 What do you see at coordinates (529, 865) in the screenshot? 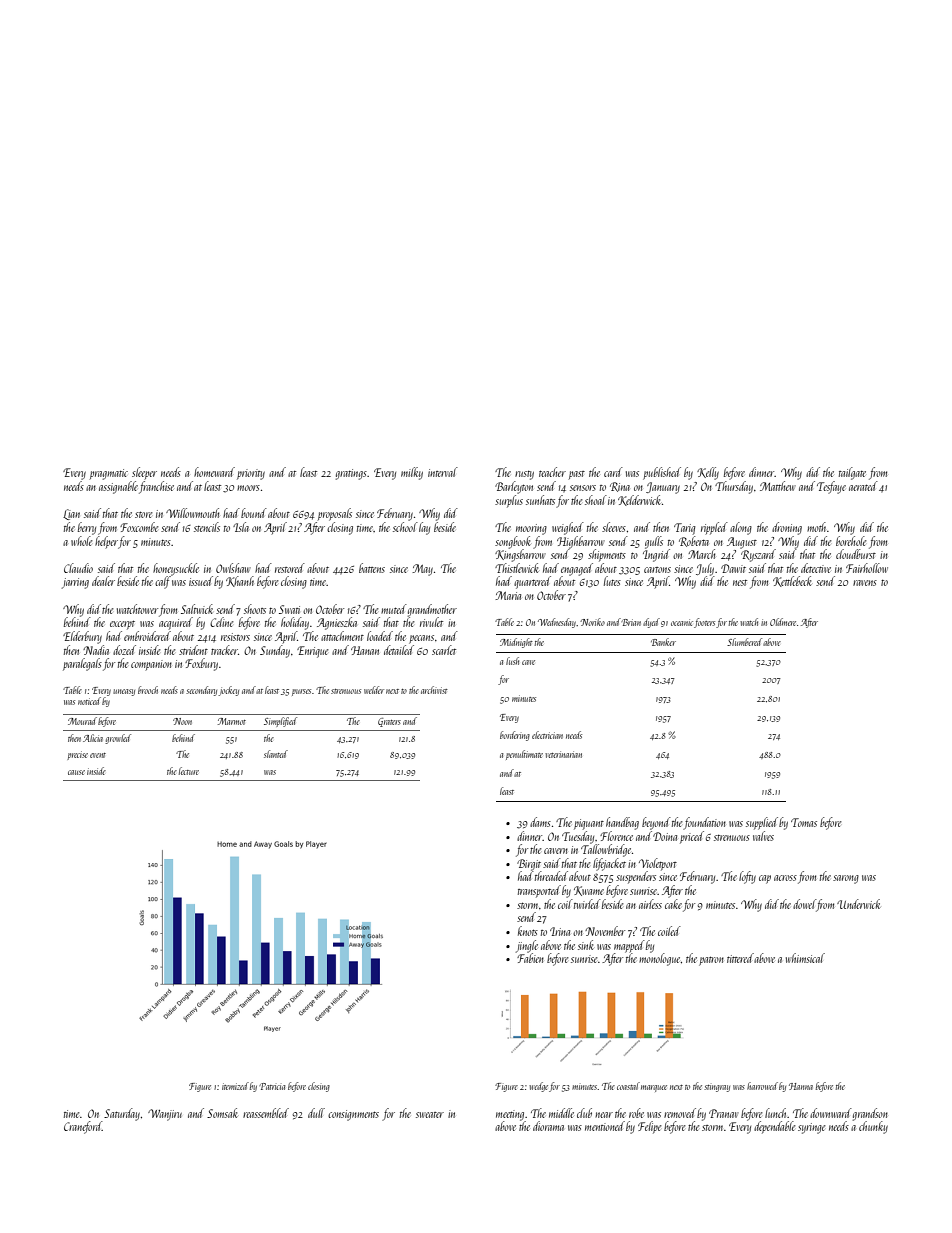
I see `Birgit` at bounding box center [529, 865].
